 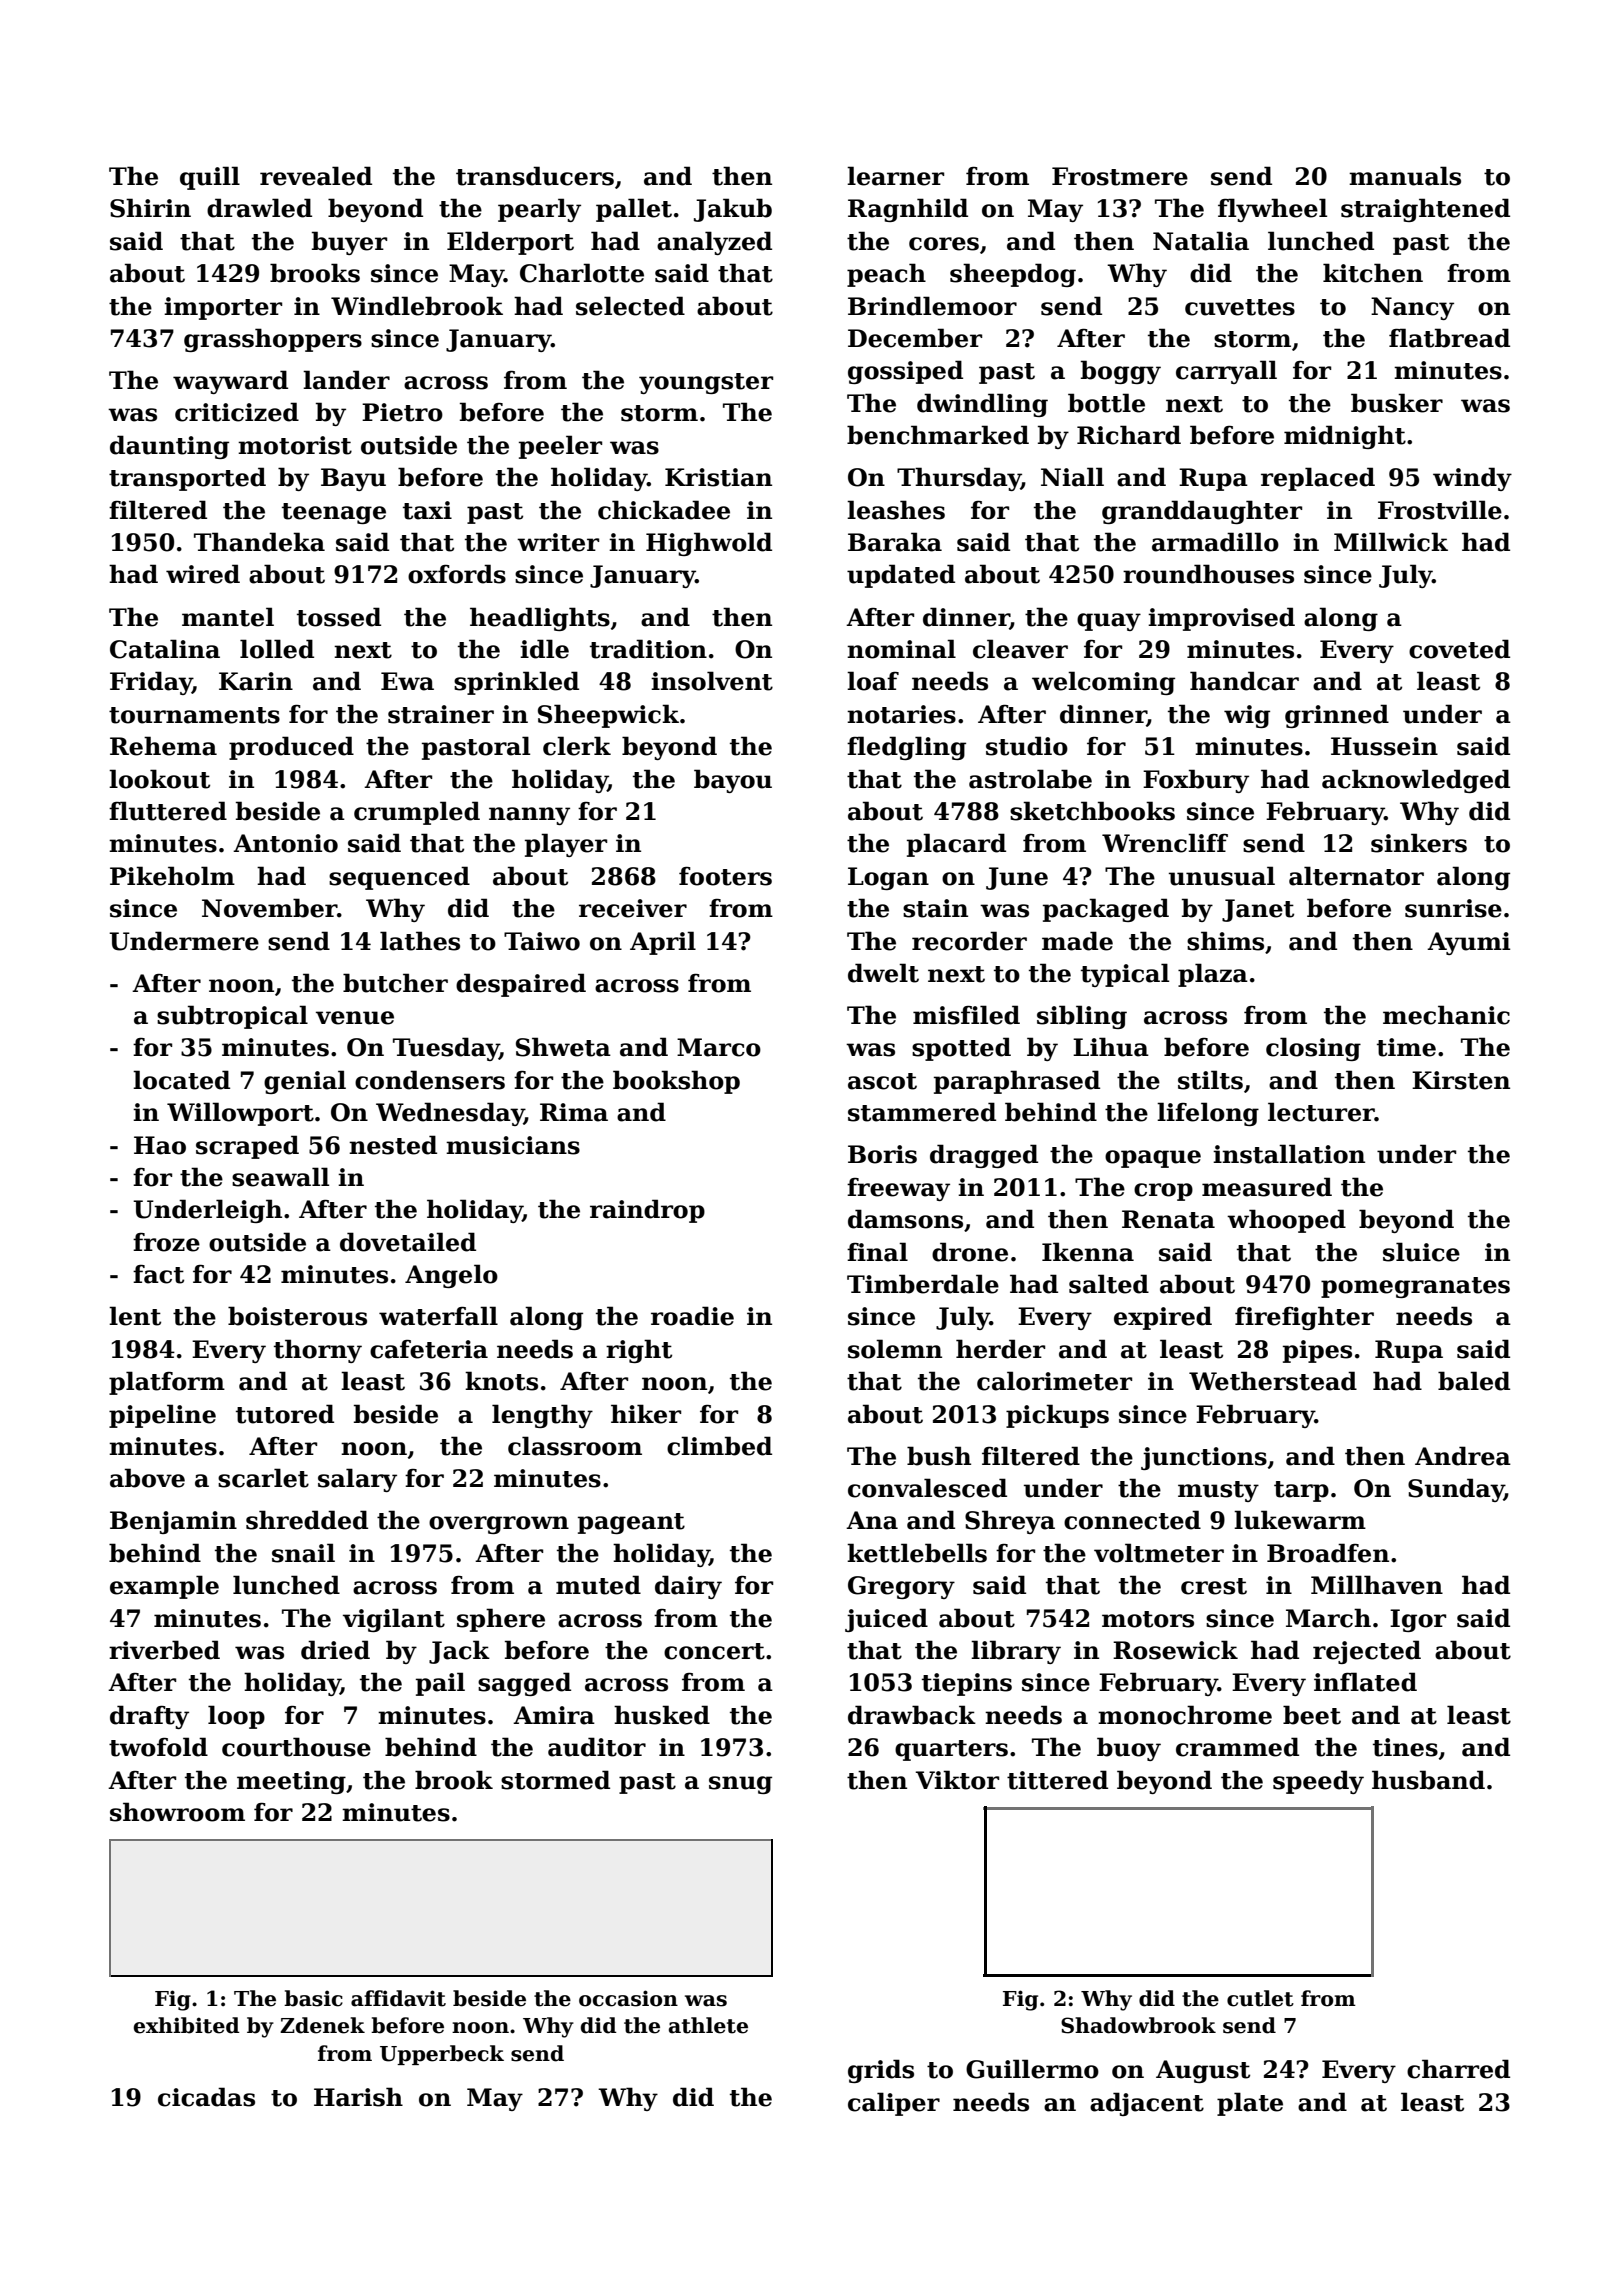 What do you see at coordinates (1032, 2069) in the screenshot?
I see `Guillermo` at bounding box center [1032, 2069].
